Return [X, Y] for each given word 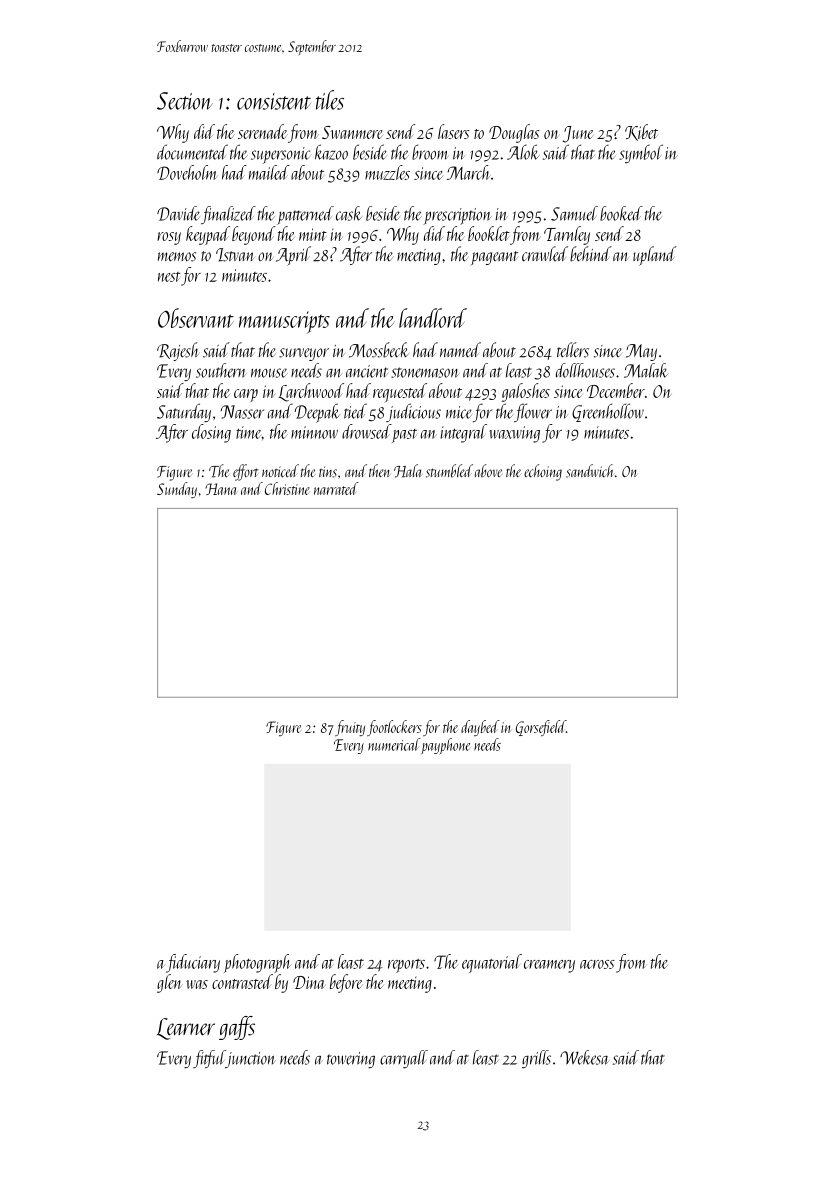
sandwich [590, 471]
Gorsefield [541, 728]
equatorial [492, 963]
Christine [287, 488]
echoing [543, 472]
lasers [454, 131]
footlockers [394, 728]
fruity [350, 728]
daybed [480, 728]
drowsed [366, 431]
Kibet [641, 132]
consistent [274, 101]
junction [251, 1060]
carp [246, 395]
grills [536, 1059]
